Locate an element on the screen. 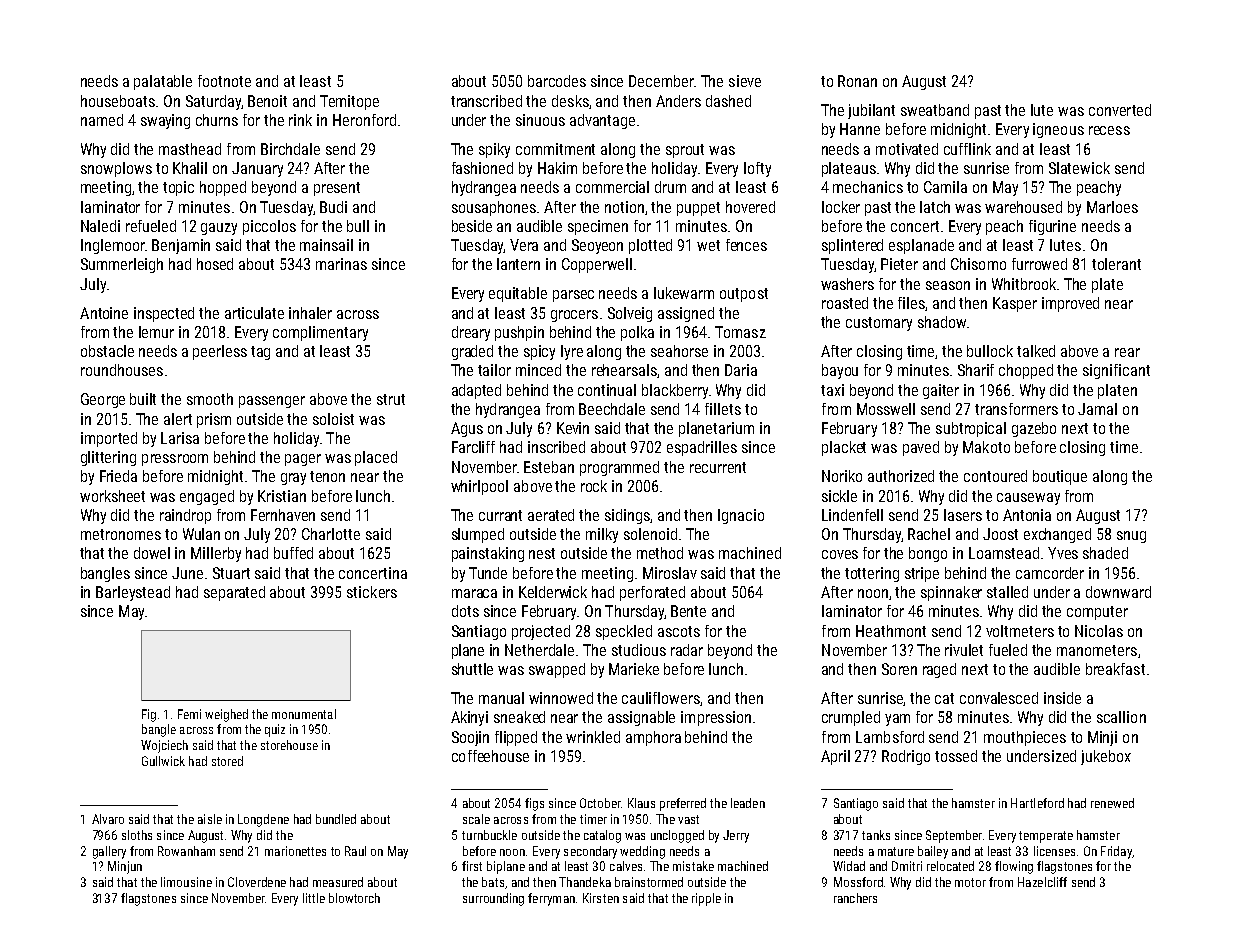  transcribed is located at coordinates (486, 101).
